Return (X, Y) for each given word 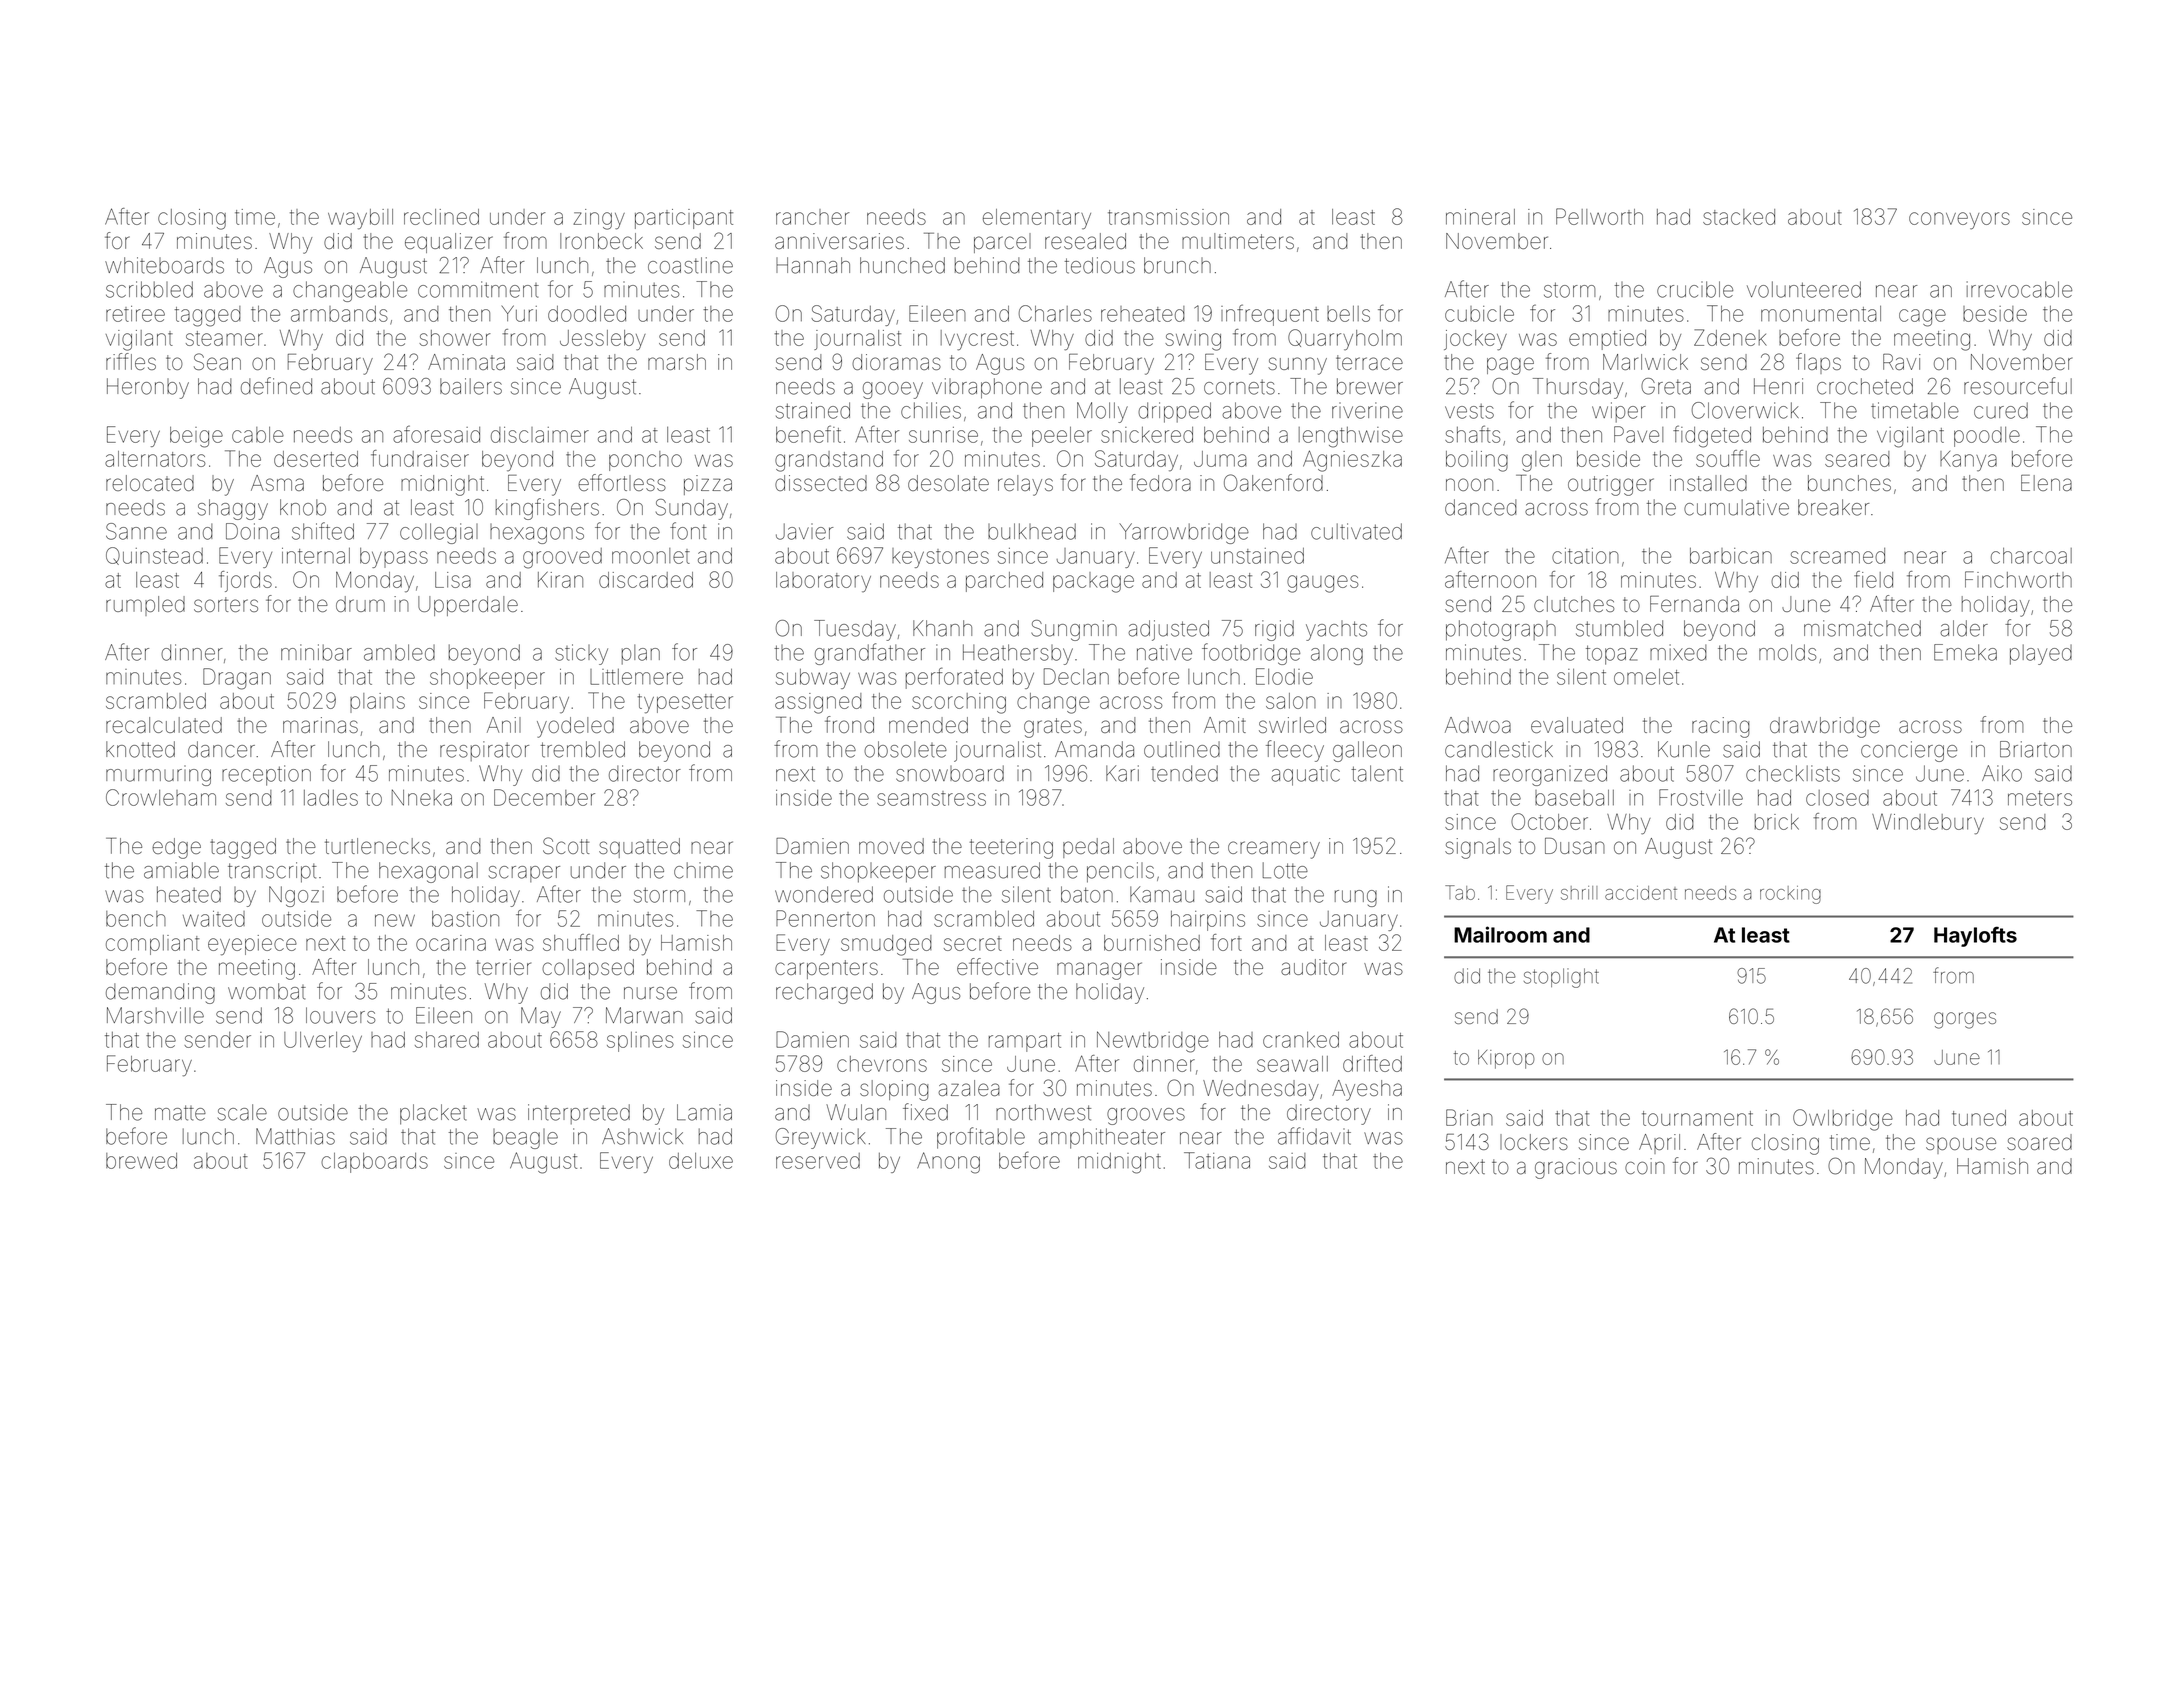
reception (266, 775)
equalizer (449, 243)
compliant (152, 945)
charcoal (2031, 556)
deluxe (701, 1161)
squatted (639, 848)
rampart (1025, 1042)
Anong (948, 1163)
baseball (1574, 798)
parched (1004, 582)
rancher (812, 217)
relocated (150, 483)
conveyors (1959, 221)
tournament (1697, 1118)
